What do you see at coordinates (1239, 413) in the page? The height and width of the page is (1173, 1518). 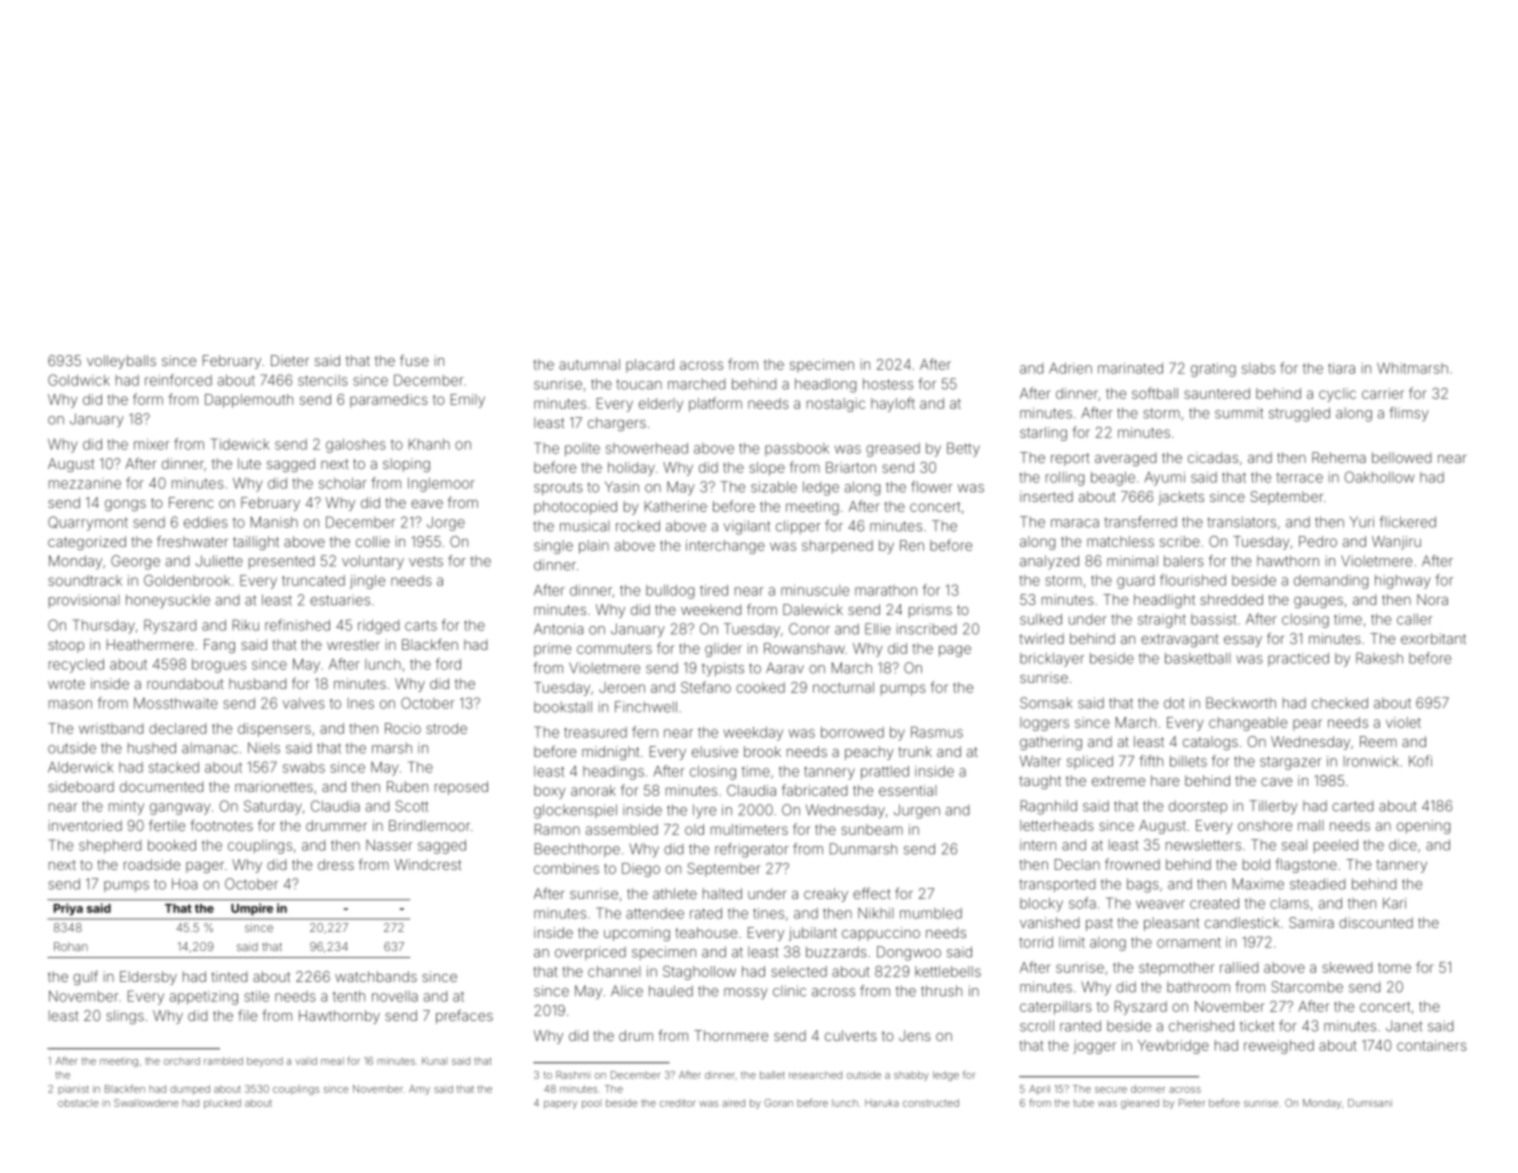 I see `summit` at bounding box center [1239, 413].
